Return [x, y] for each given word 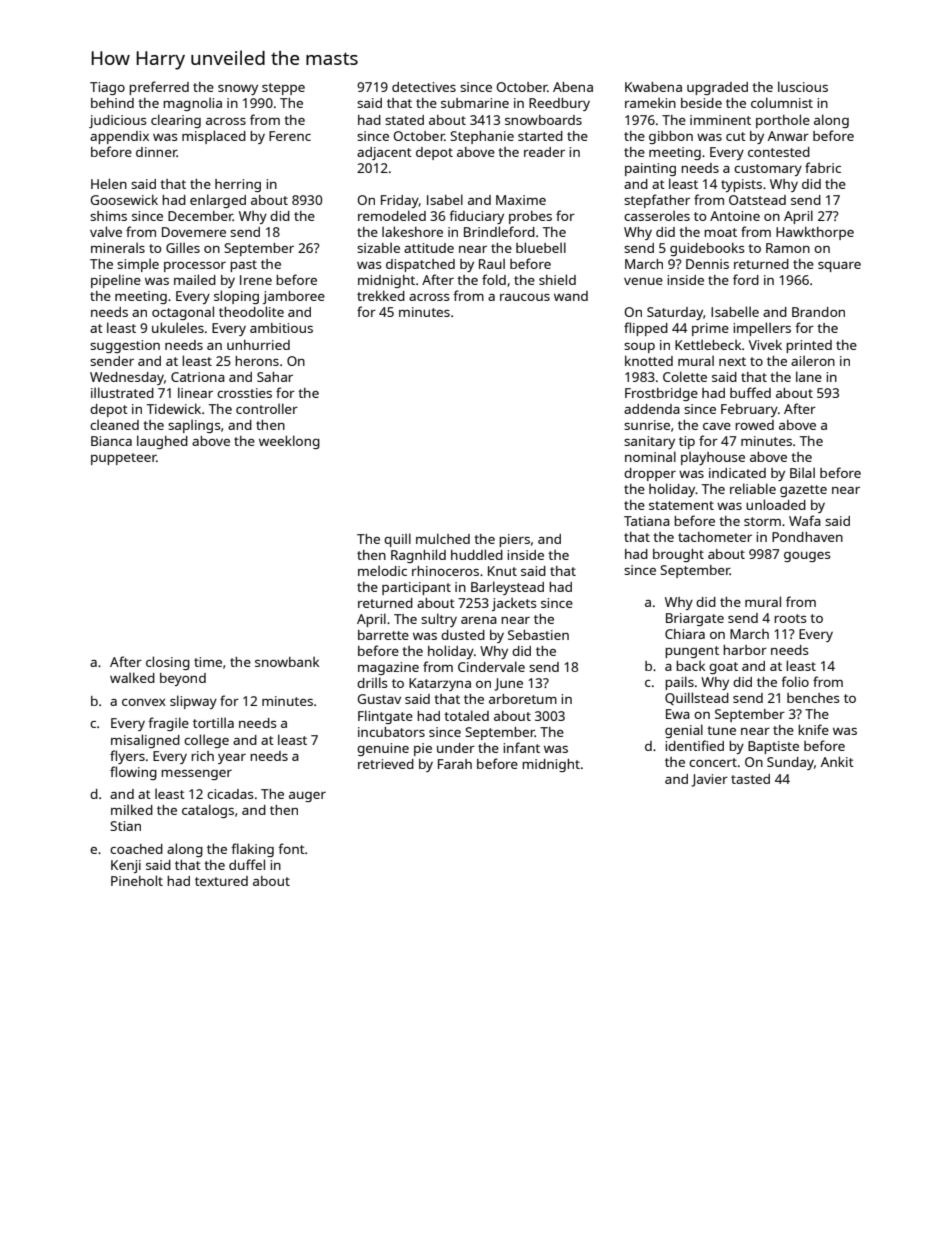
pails [679, 683]
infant [521, 747]
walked [132, 677]
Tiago [107, 88]
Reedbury [559, 104]
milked [132, 809]
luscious [803, 86]
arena [479, 620]
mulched [443, 538]
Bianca [111, 441]
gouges [807, 557]
